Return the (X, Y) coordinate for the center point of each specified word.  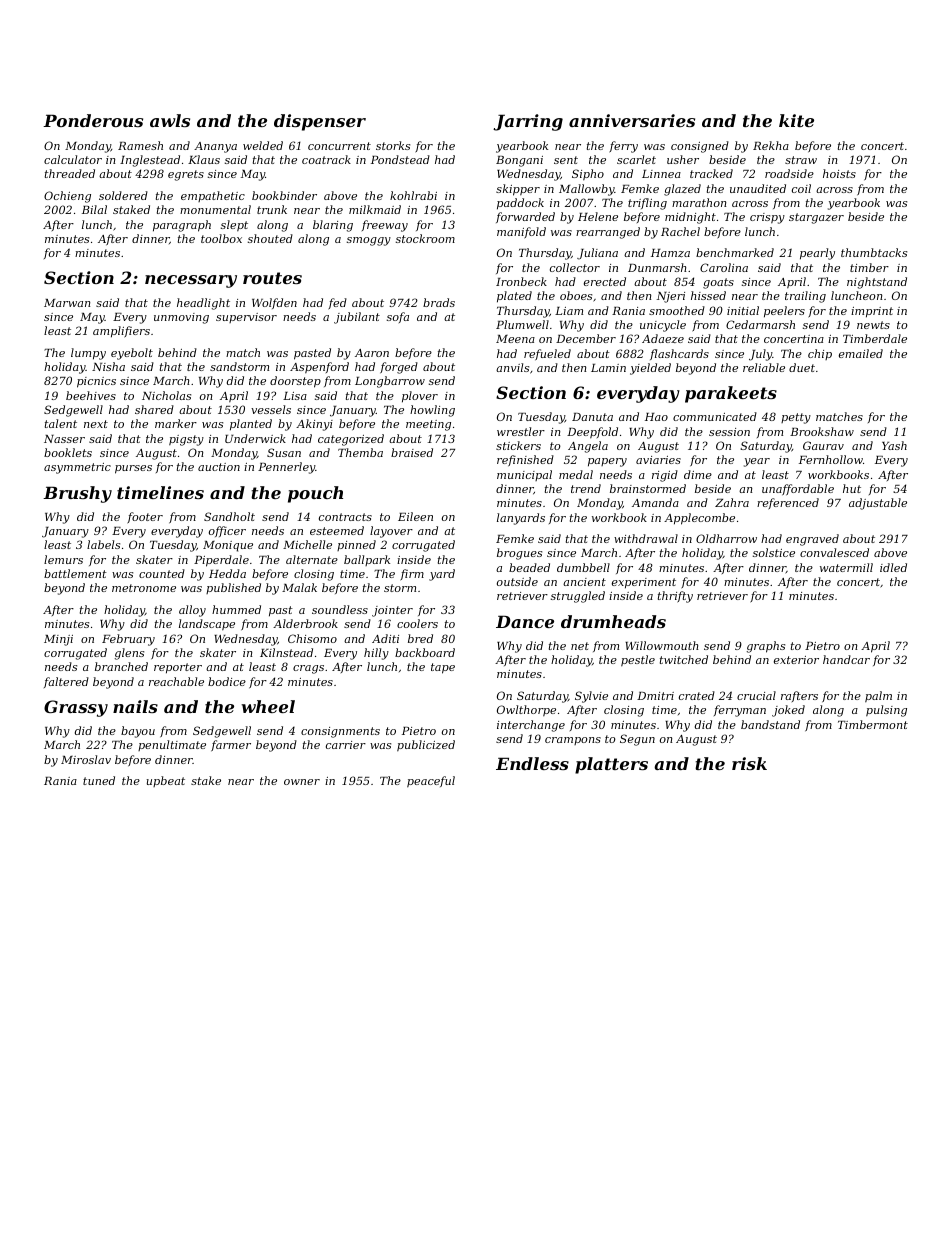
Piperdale (221, 561)
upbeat (166, 781)
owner (302, 782)
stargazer (816, 218)
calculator (73, 159)
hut (852, 488)
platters (611, 765)
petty (796, 418)
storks (393, 145)
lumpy (88, 354)
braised (412, 452)
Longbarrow (390, 382)
